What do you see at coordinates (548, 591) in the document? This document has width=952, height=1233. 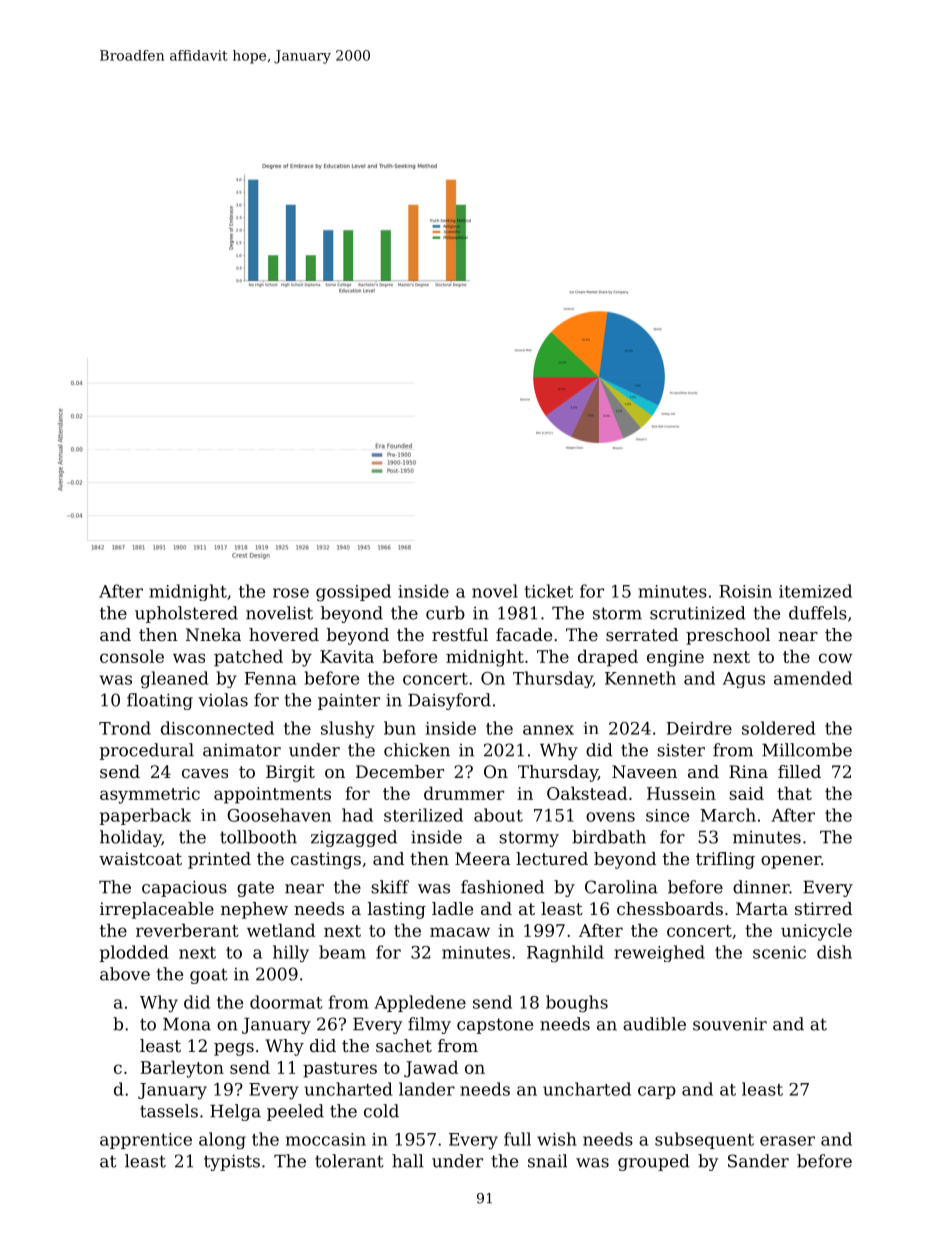 I see `ticket` at bounding box center [548, 591].
